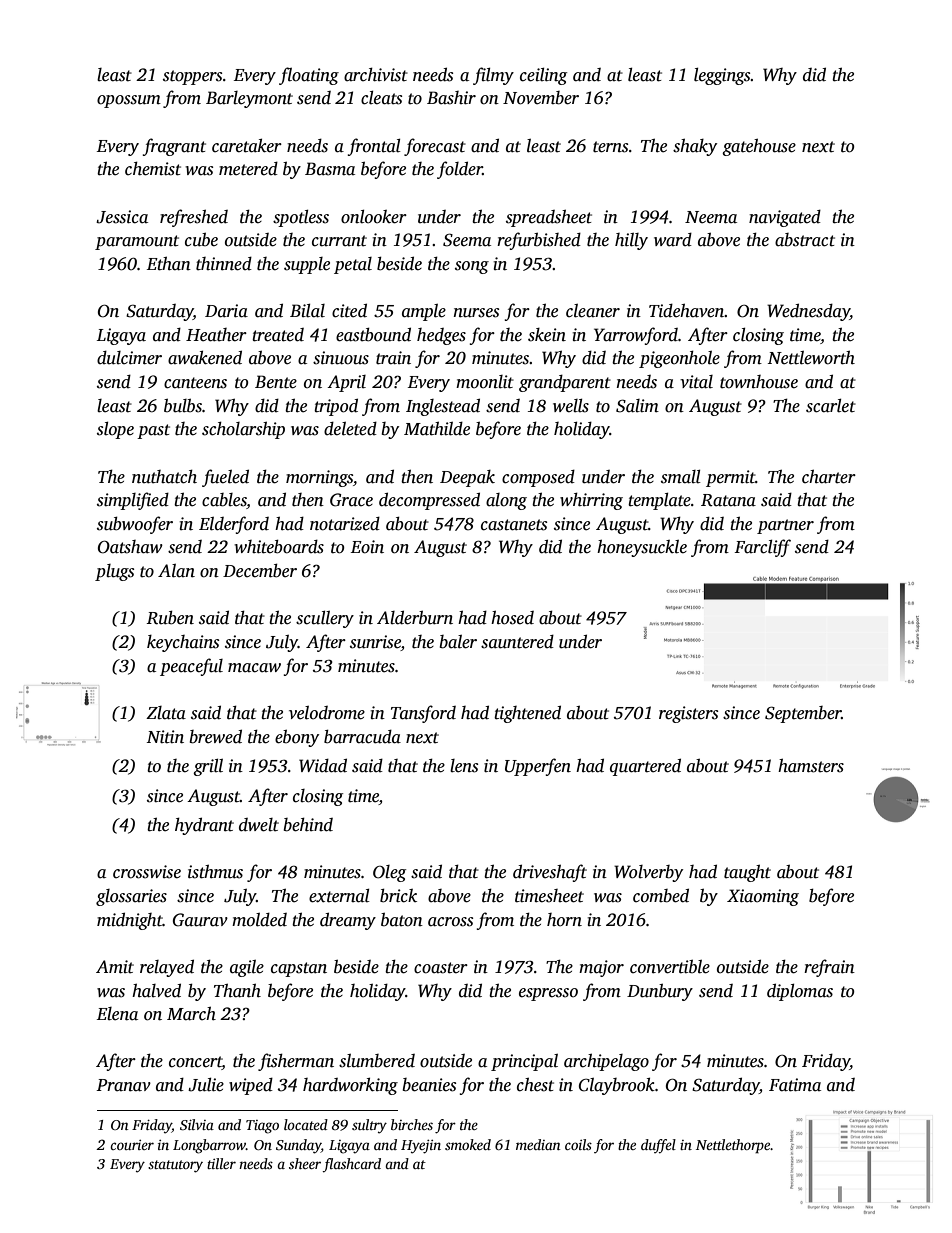 This page has height=1233, width=952. Describe the element at coordinates (805, 240) in the page. I see `abstract` at that location.
